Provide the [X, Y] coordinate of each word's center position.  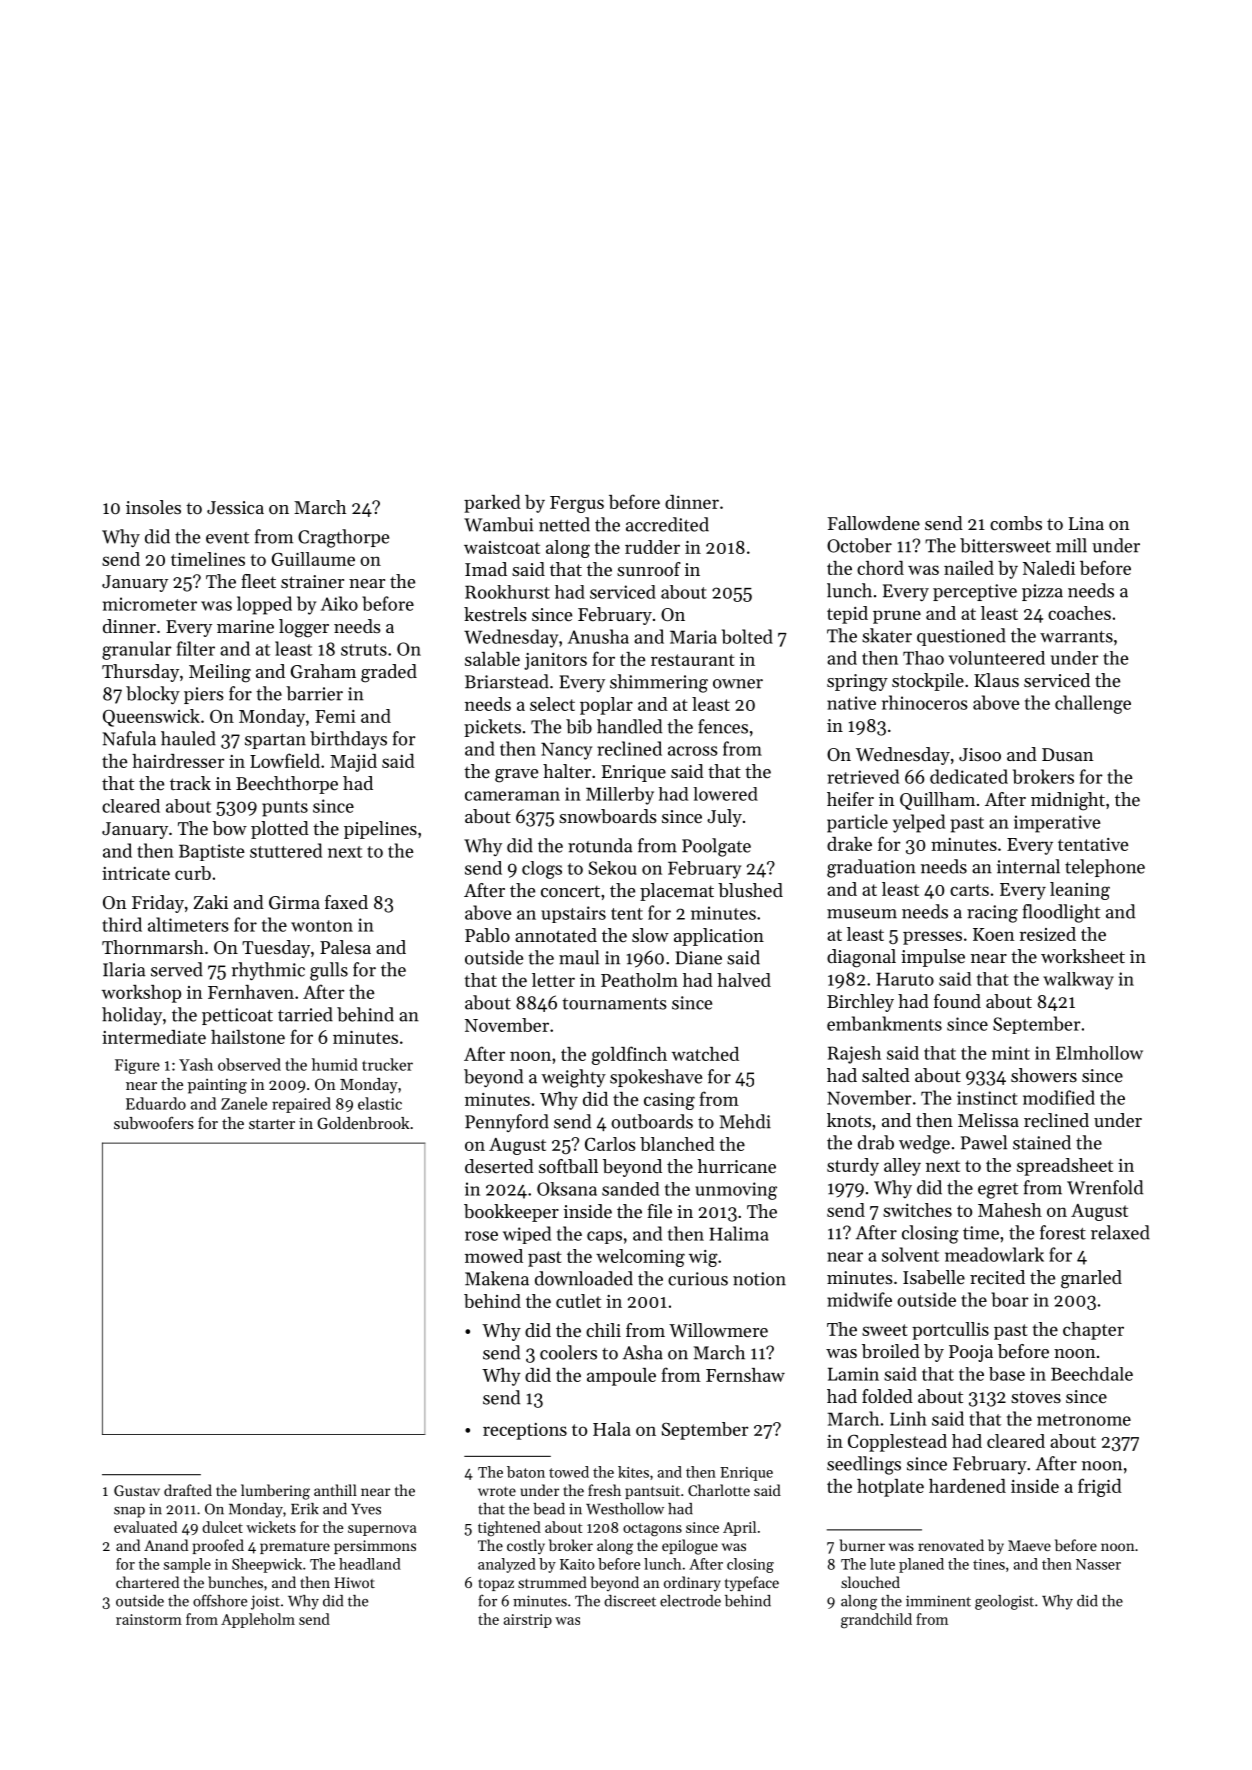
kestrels [495, 614]
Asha [643, 1352]
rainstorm [149, 1619]
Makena [497, 1278]
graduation [871, 868]
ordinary [692, 1583]
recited [997, 1277]
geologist [1004, 1602]
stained [1042, 1142]
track [190, 783]
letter [553, 980]
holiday [132, 1016]
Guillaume [313, 559]
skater [887, 635]
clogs [542, 870]
